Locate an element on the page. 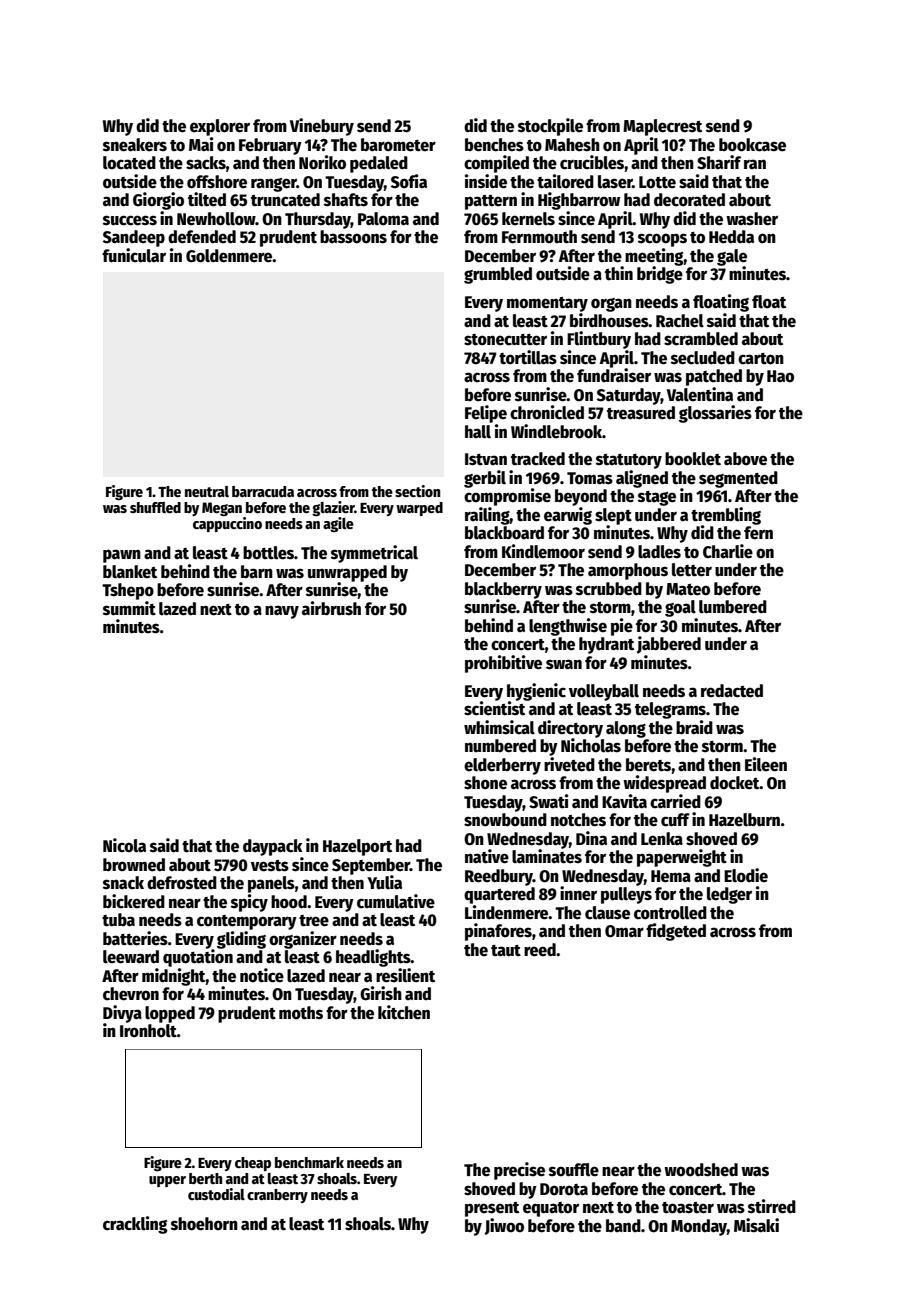  crackling is located at coordinates (135, 1225).
